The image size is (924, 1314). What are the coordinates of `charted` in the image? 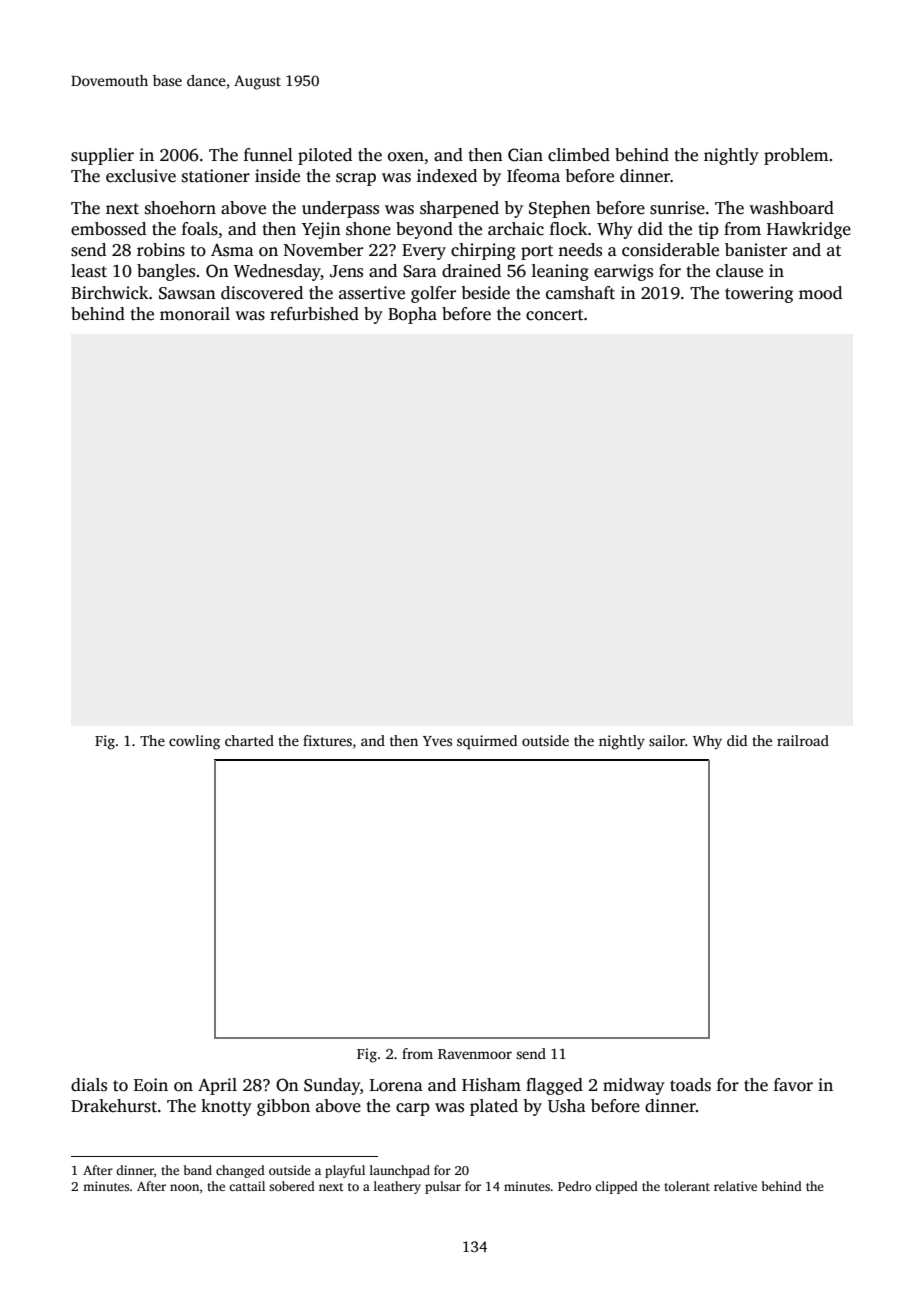 It's located at (249, 740).
